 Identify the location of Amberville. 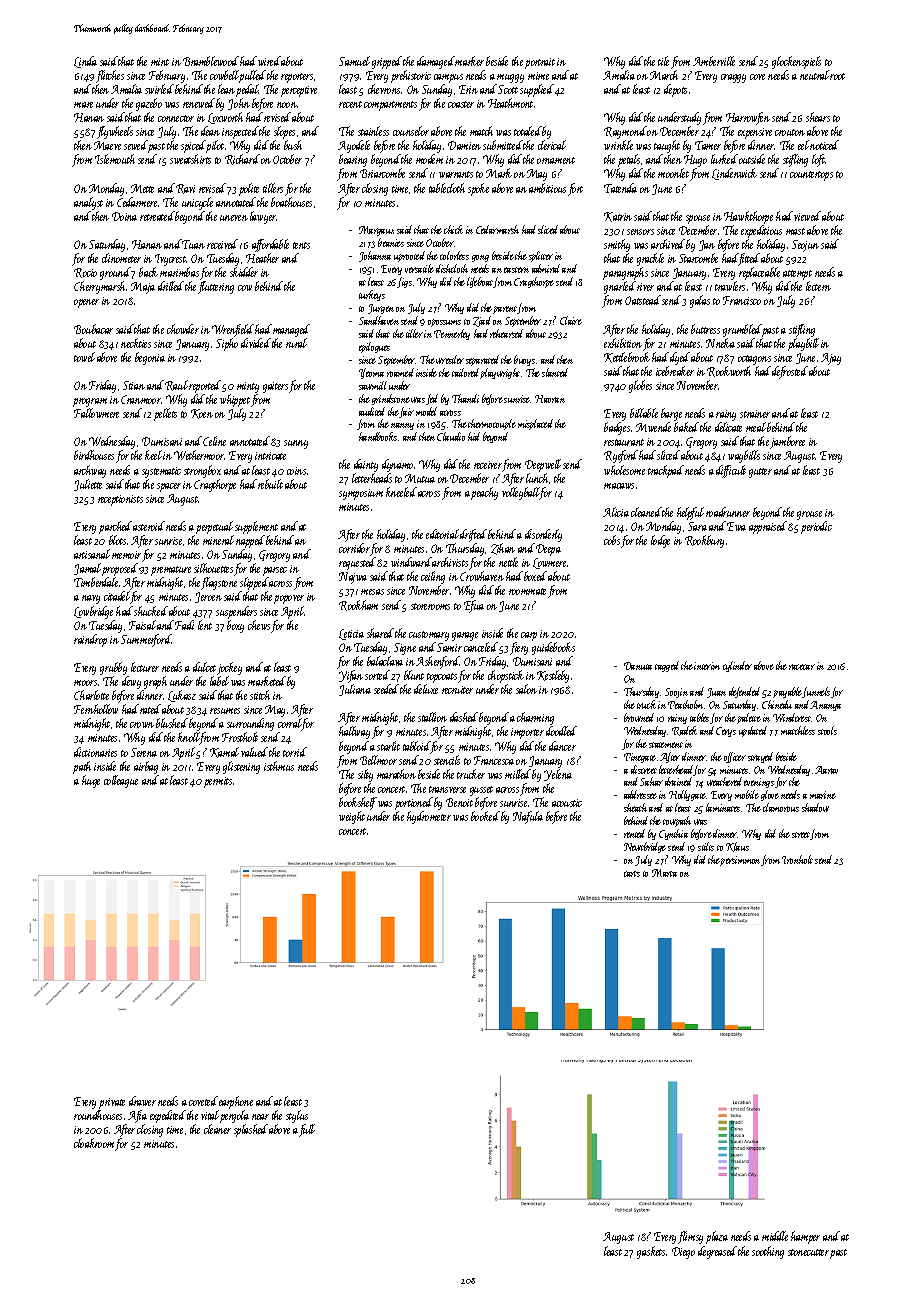
(714, 61).
